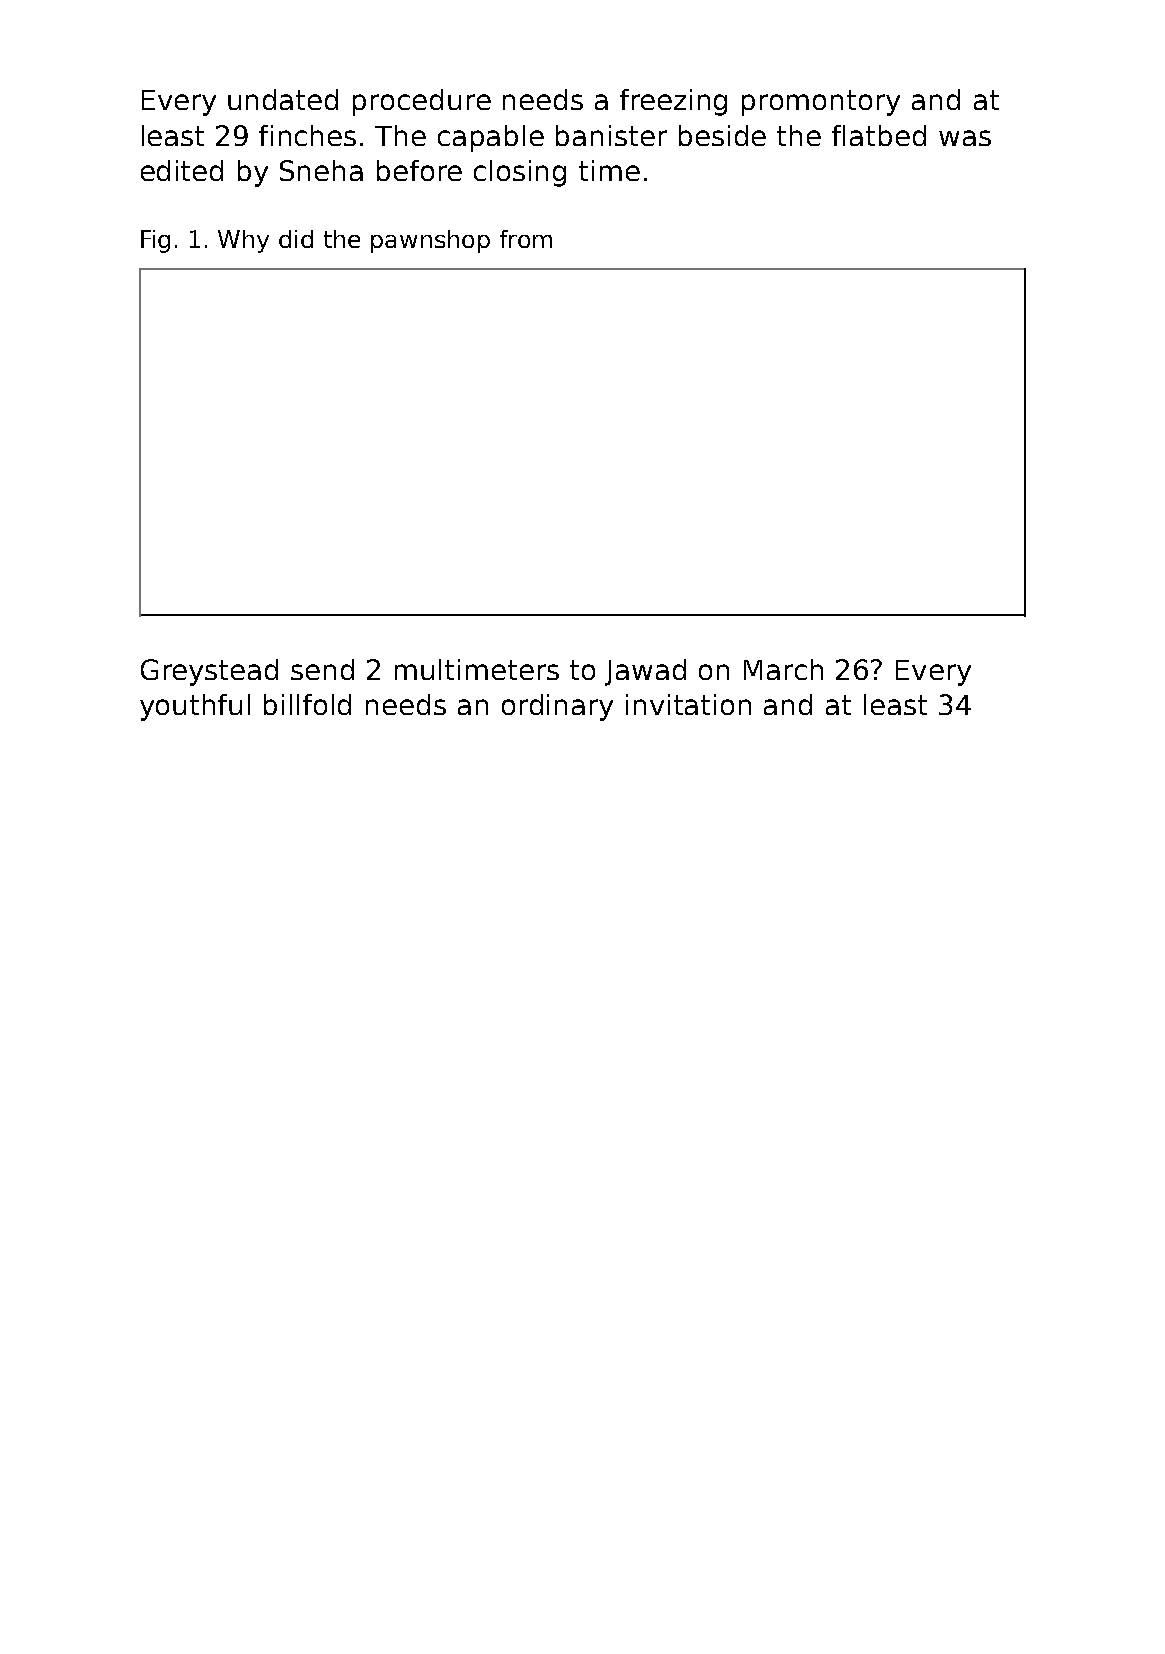 The width and height of the document is (1165, 1654). What do you see at coordinates (155, 241) in the document?
I see `Fig` at bounding box center [155, 241].
